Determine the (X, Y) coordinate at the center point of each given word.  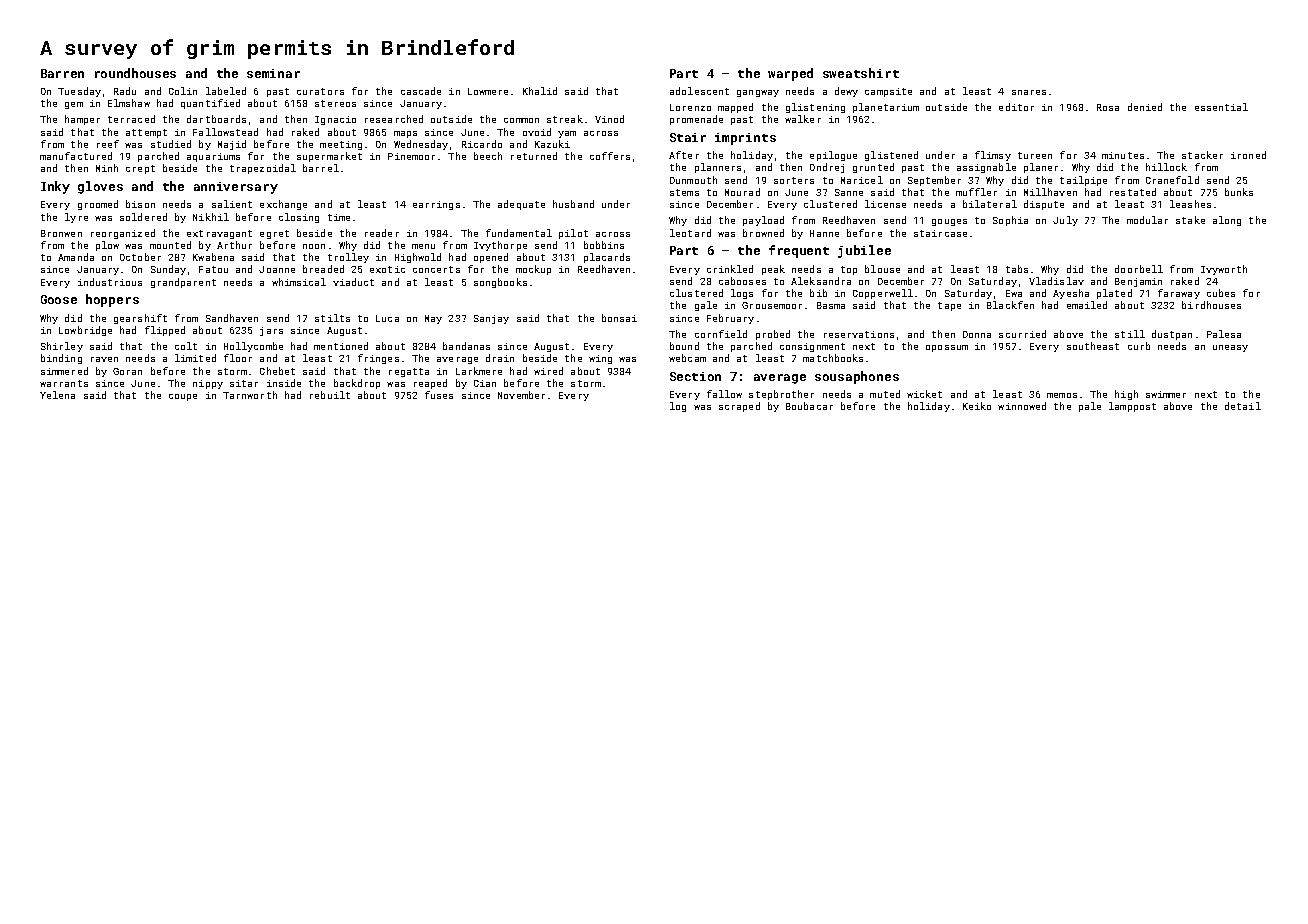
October (140, 257)
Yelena (57, 395)
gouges (949, 222)
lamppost (1132, 407)
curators (320, 91)
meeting (341, 145)
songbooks (500, 283)
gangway (758, 93)
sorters (794, 180)
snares (1029, 92)
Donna (977, 334)
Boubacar (809, 406)
